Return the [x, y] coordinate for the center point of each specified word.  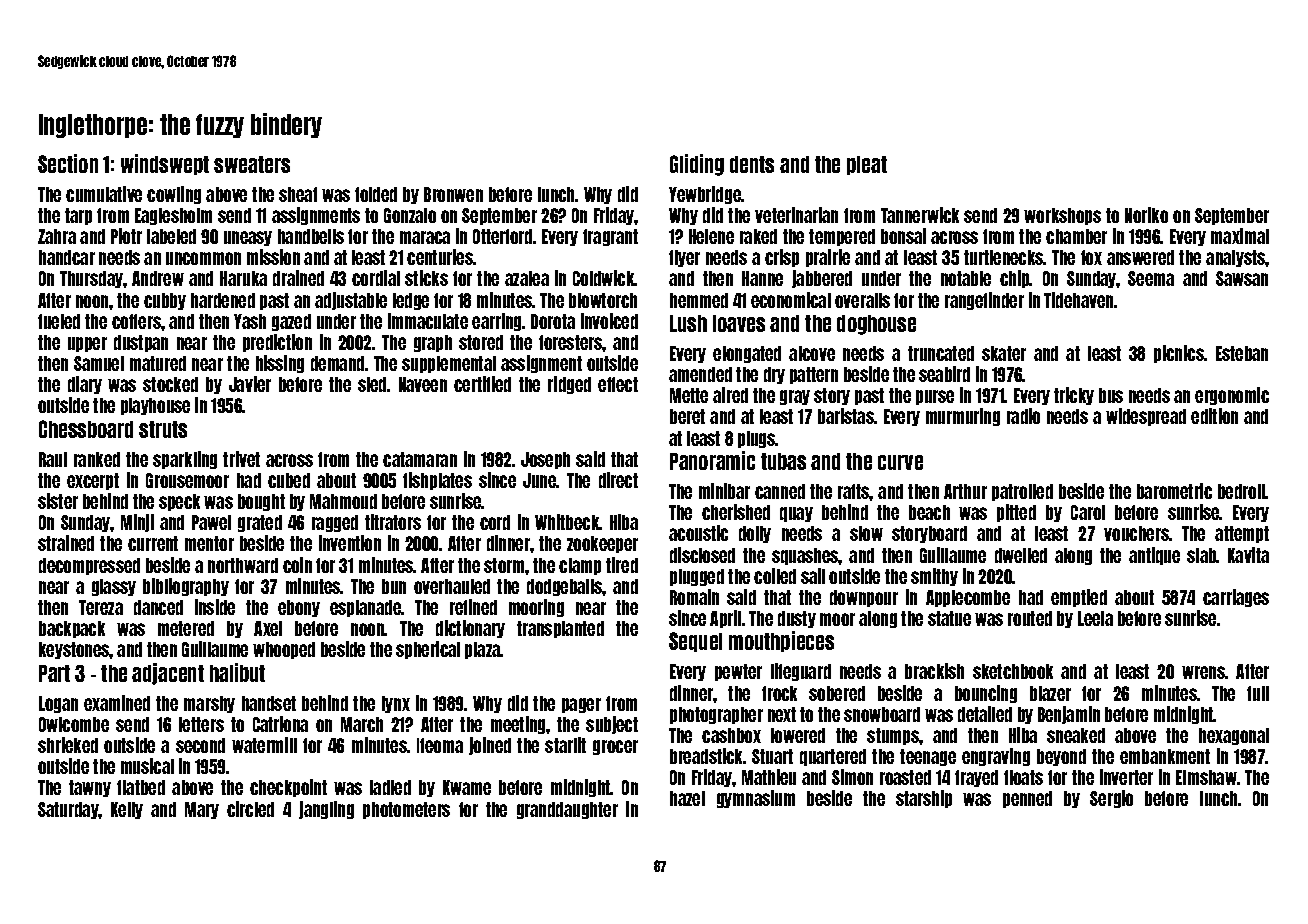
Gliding [697, 165]
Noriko [1146, 215]
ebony [299, 608]
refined [473, 607]
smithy [934, 577]
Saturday [68, 810]
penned [1027, 799]
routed [1030, 618]
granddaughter [567, 810]
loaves [739, 323]
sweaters [252, 164]
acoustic [698, 533]
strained [66, 543]
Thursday [91, 279]
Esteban [1242, 353]
